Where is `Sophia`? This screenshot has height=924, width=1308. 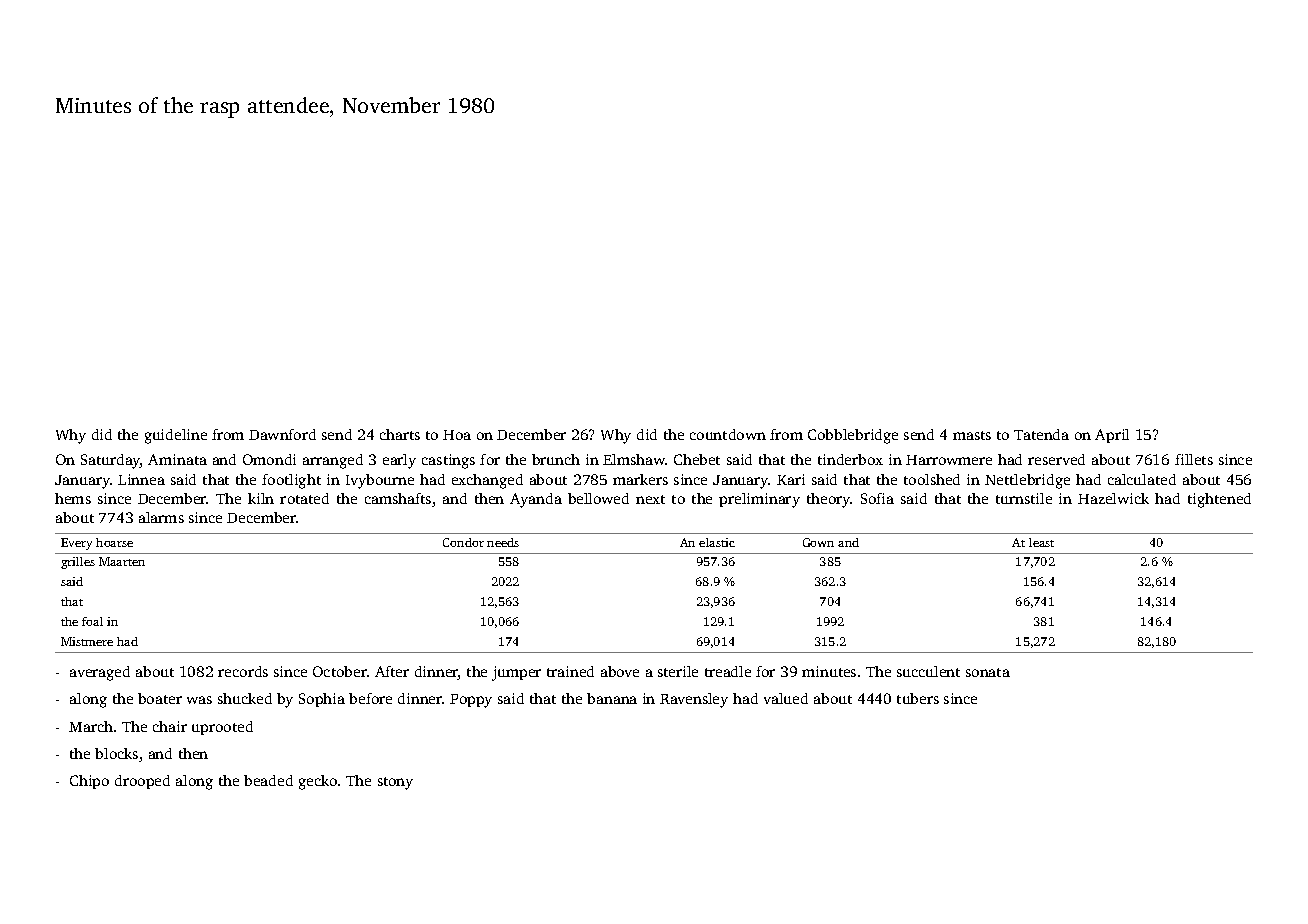 Sophia is located at coordinates (322, 700).
